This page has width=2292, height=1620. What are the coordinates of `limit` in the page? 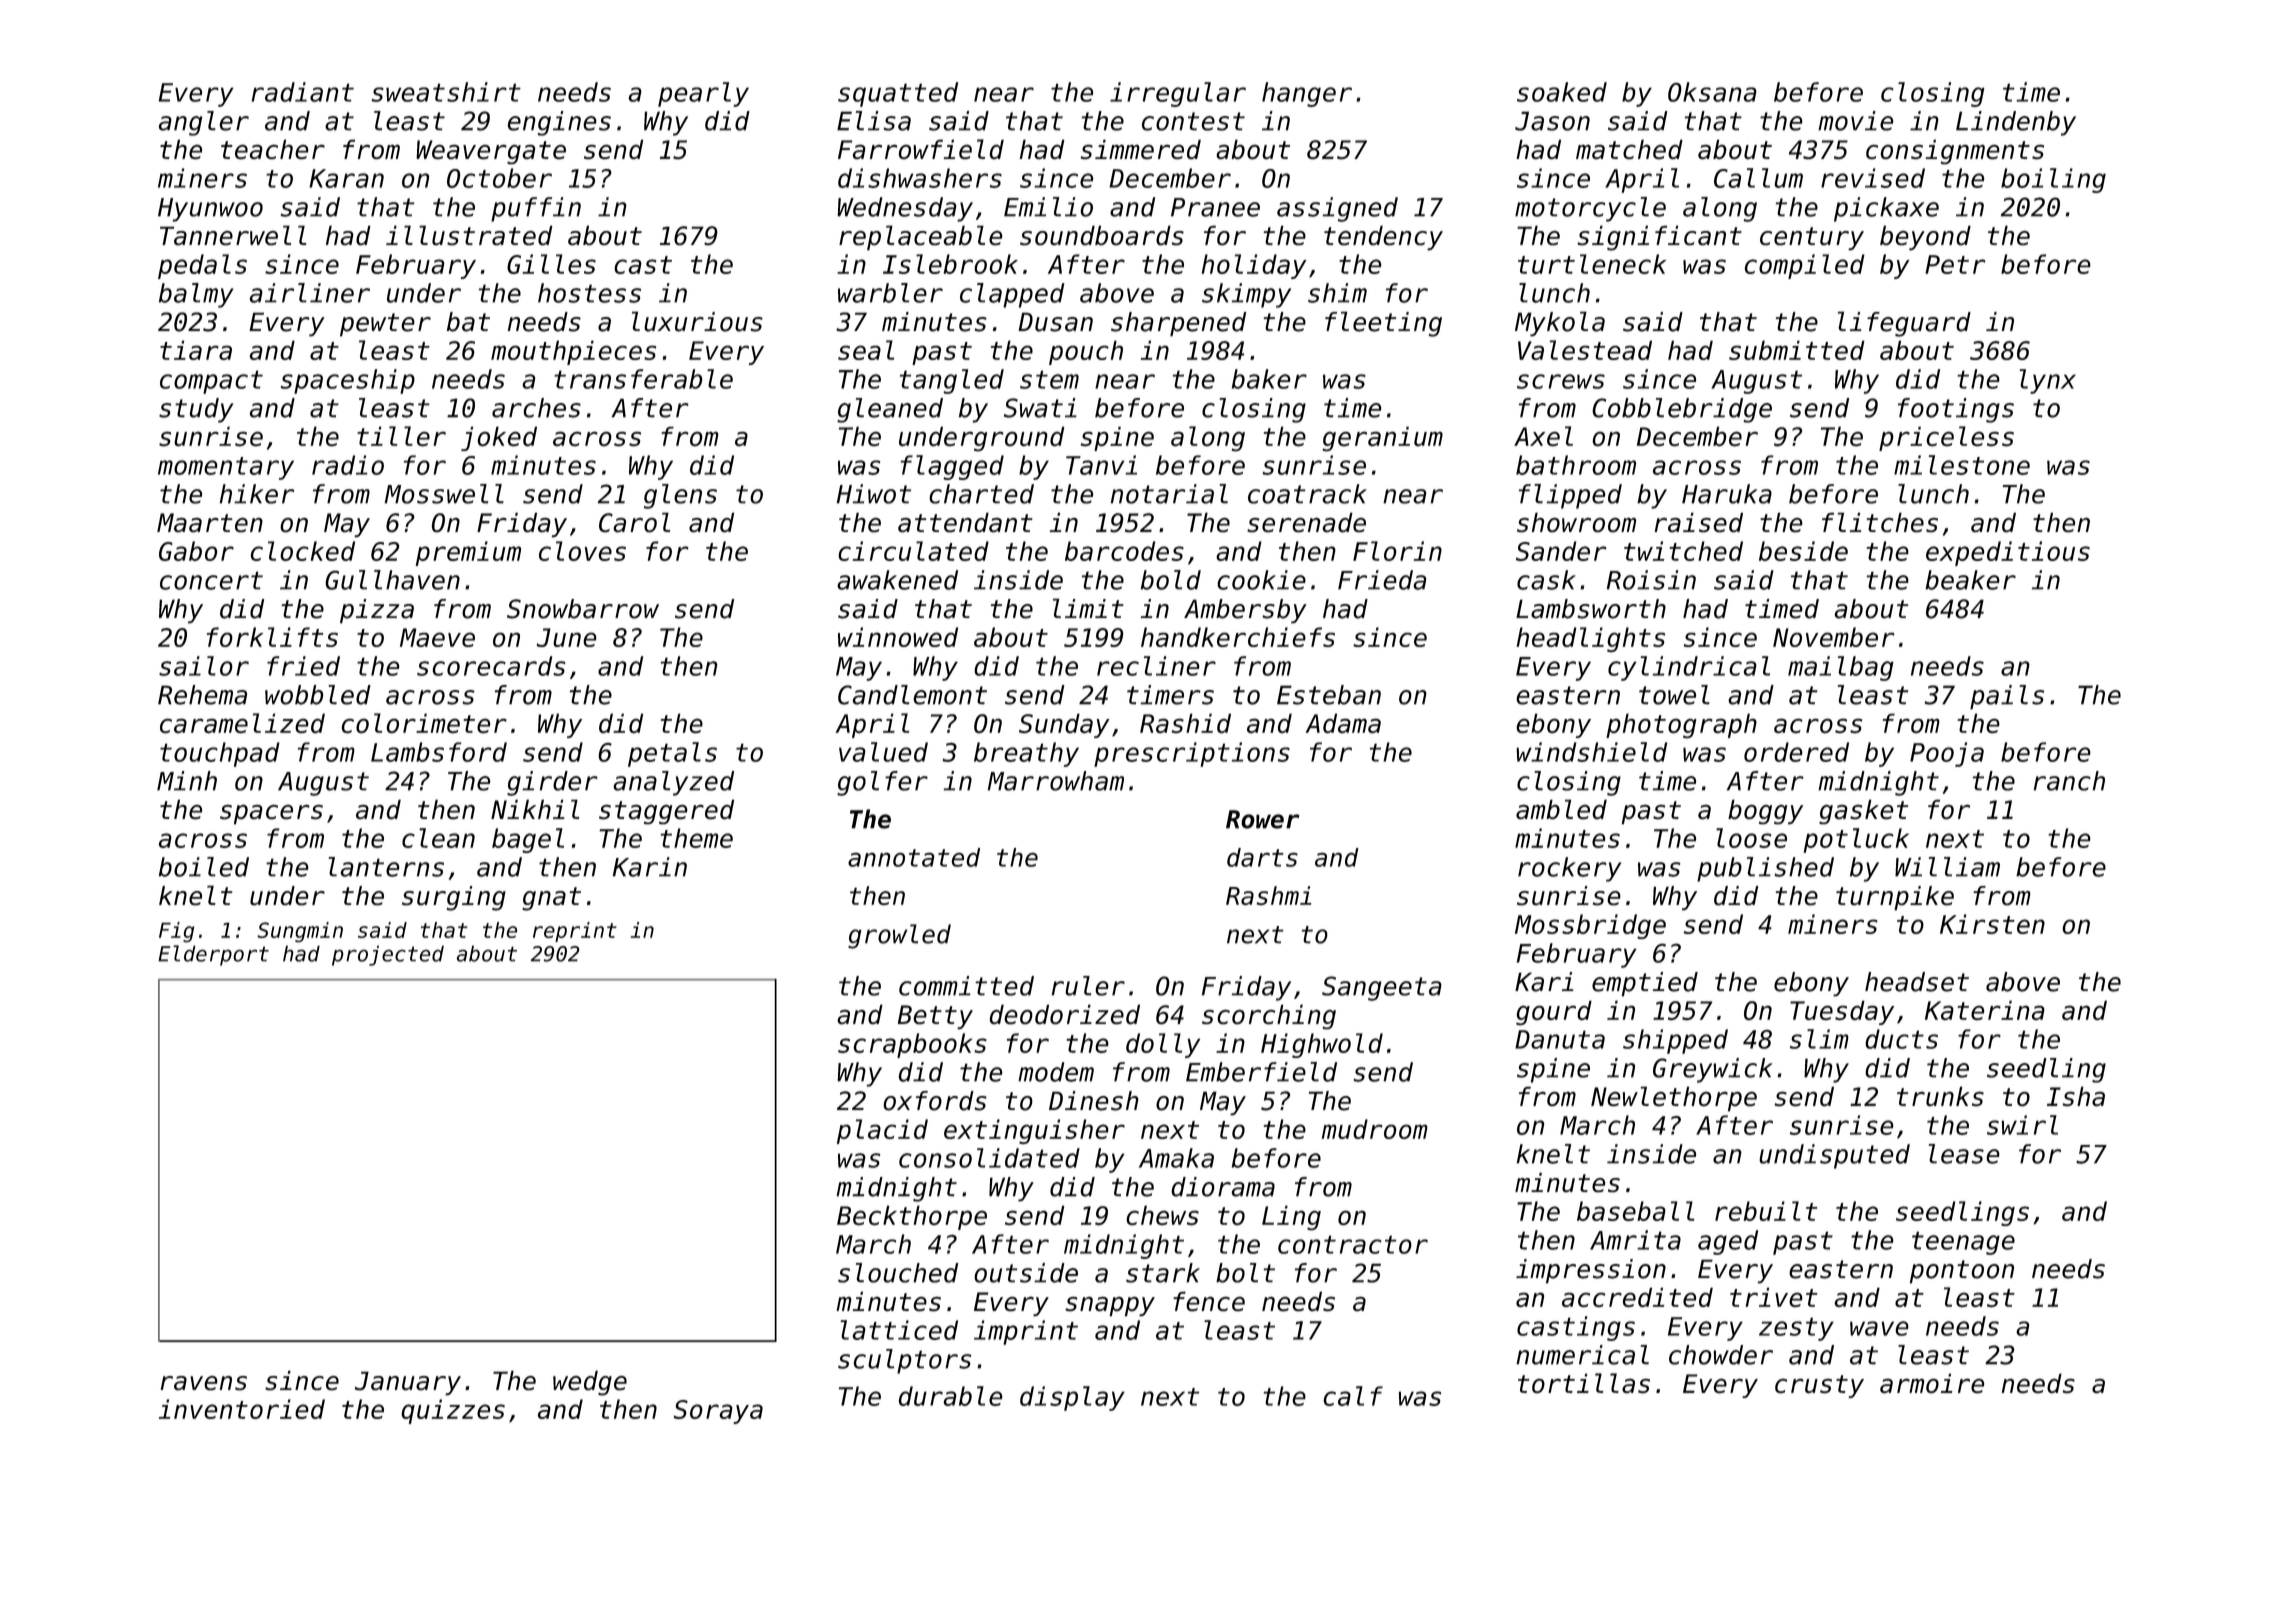 It's located at (1088, 608).
